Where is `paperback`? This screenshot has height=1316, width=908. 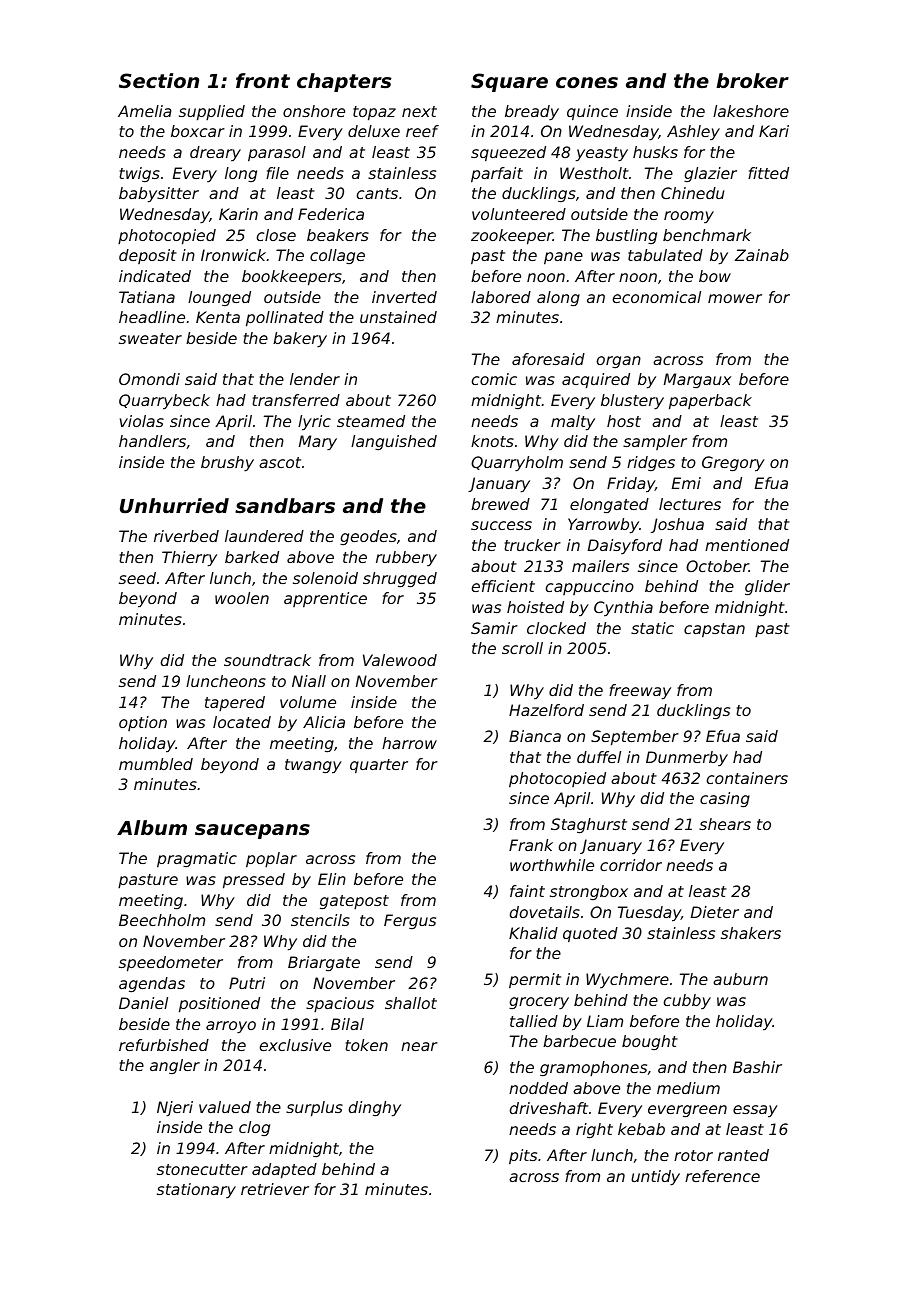 paperback is located at coordinates (710, 402).
